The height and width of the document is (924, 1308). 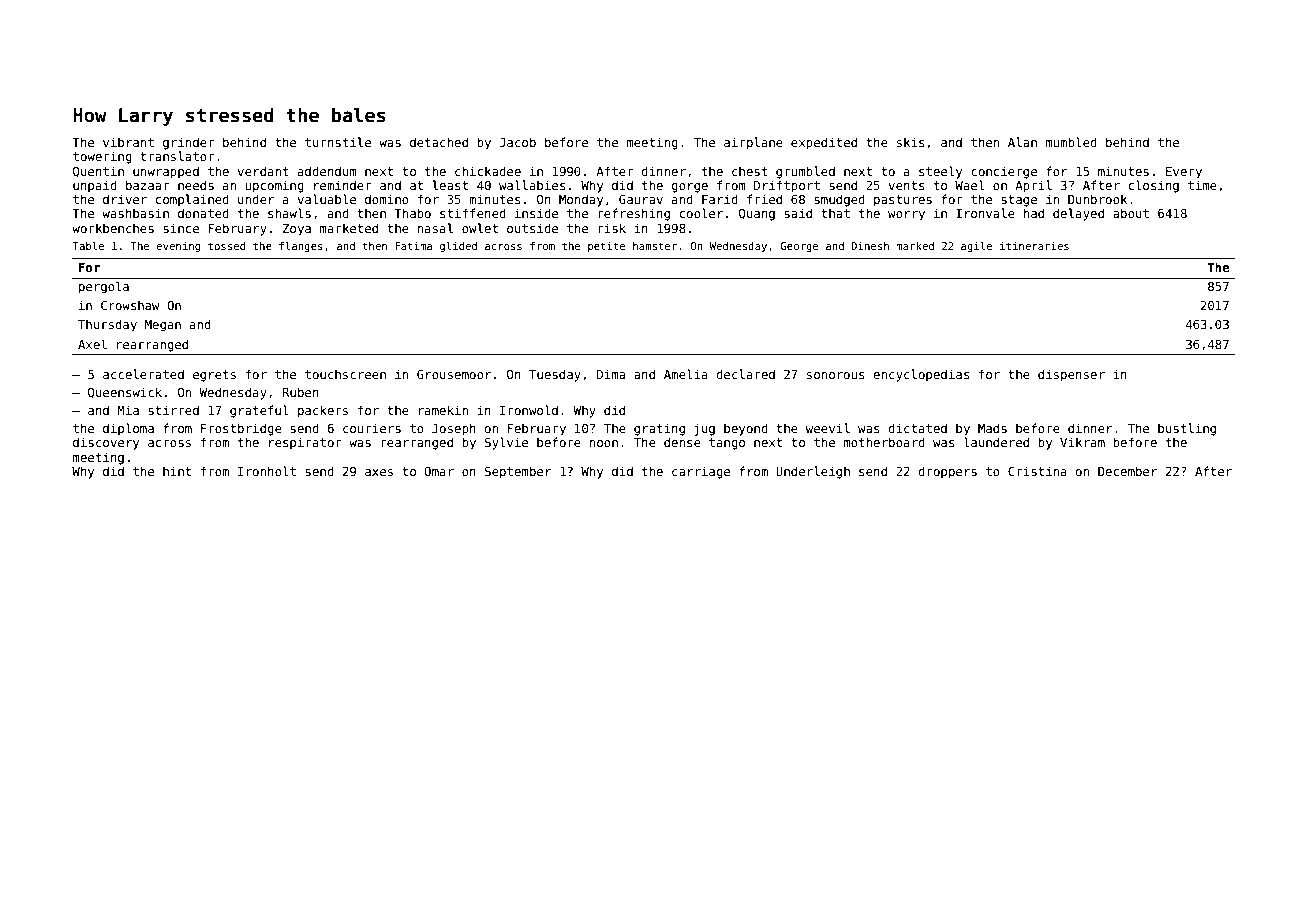 I want to click on about, so click(x=1131, y=213).
